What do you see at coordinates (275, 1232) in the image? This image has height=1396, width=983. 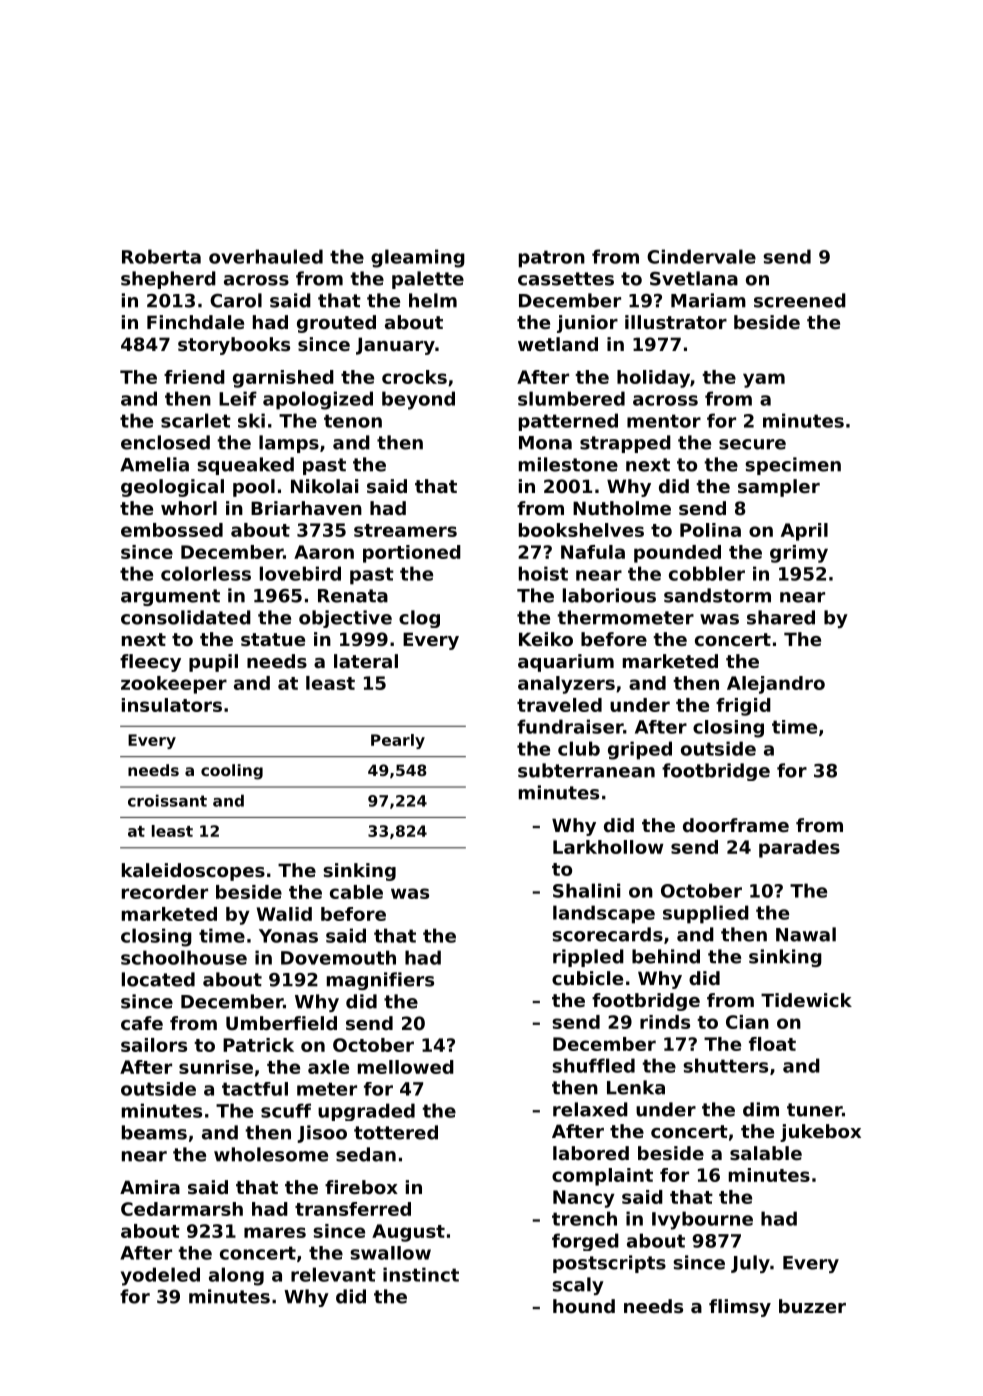 I see `mares` at bounding box center [275, 1232].
